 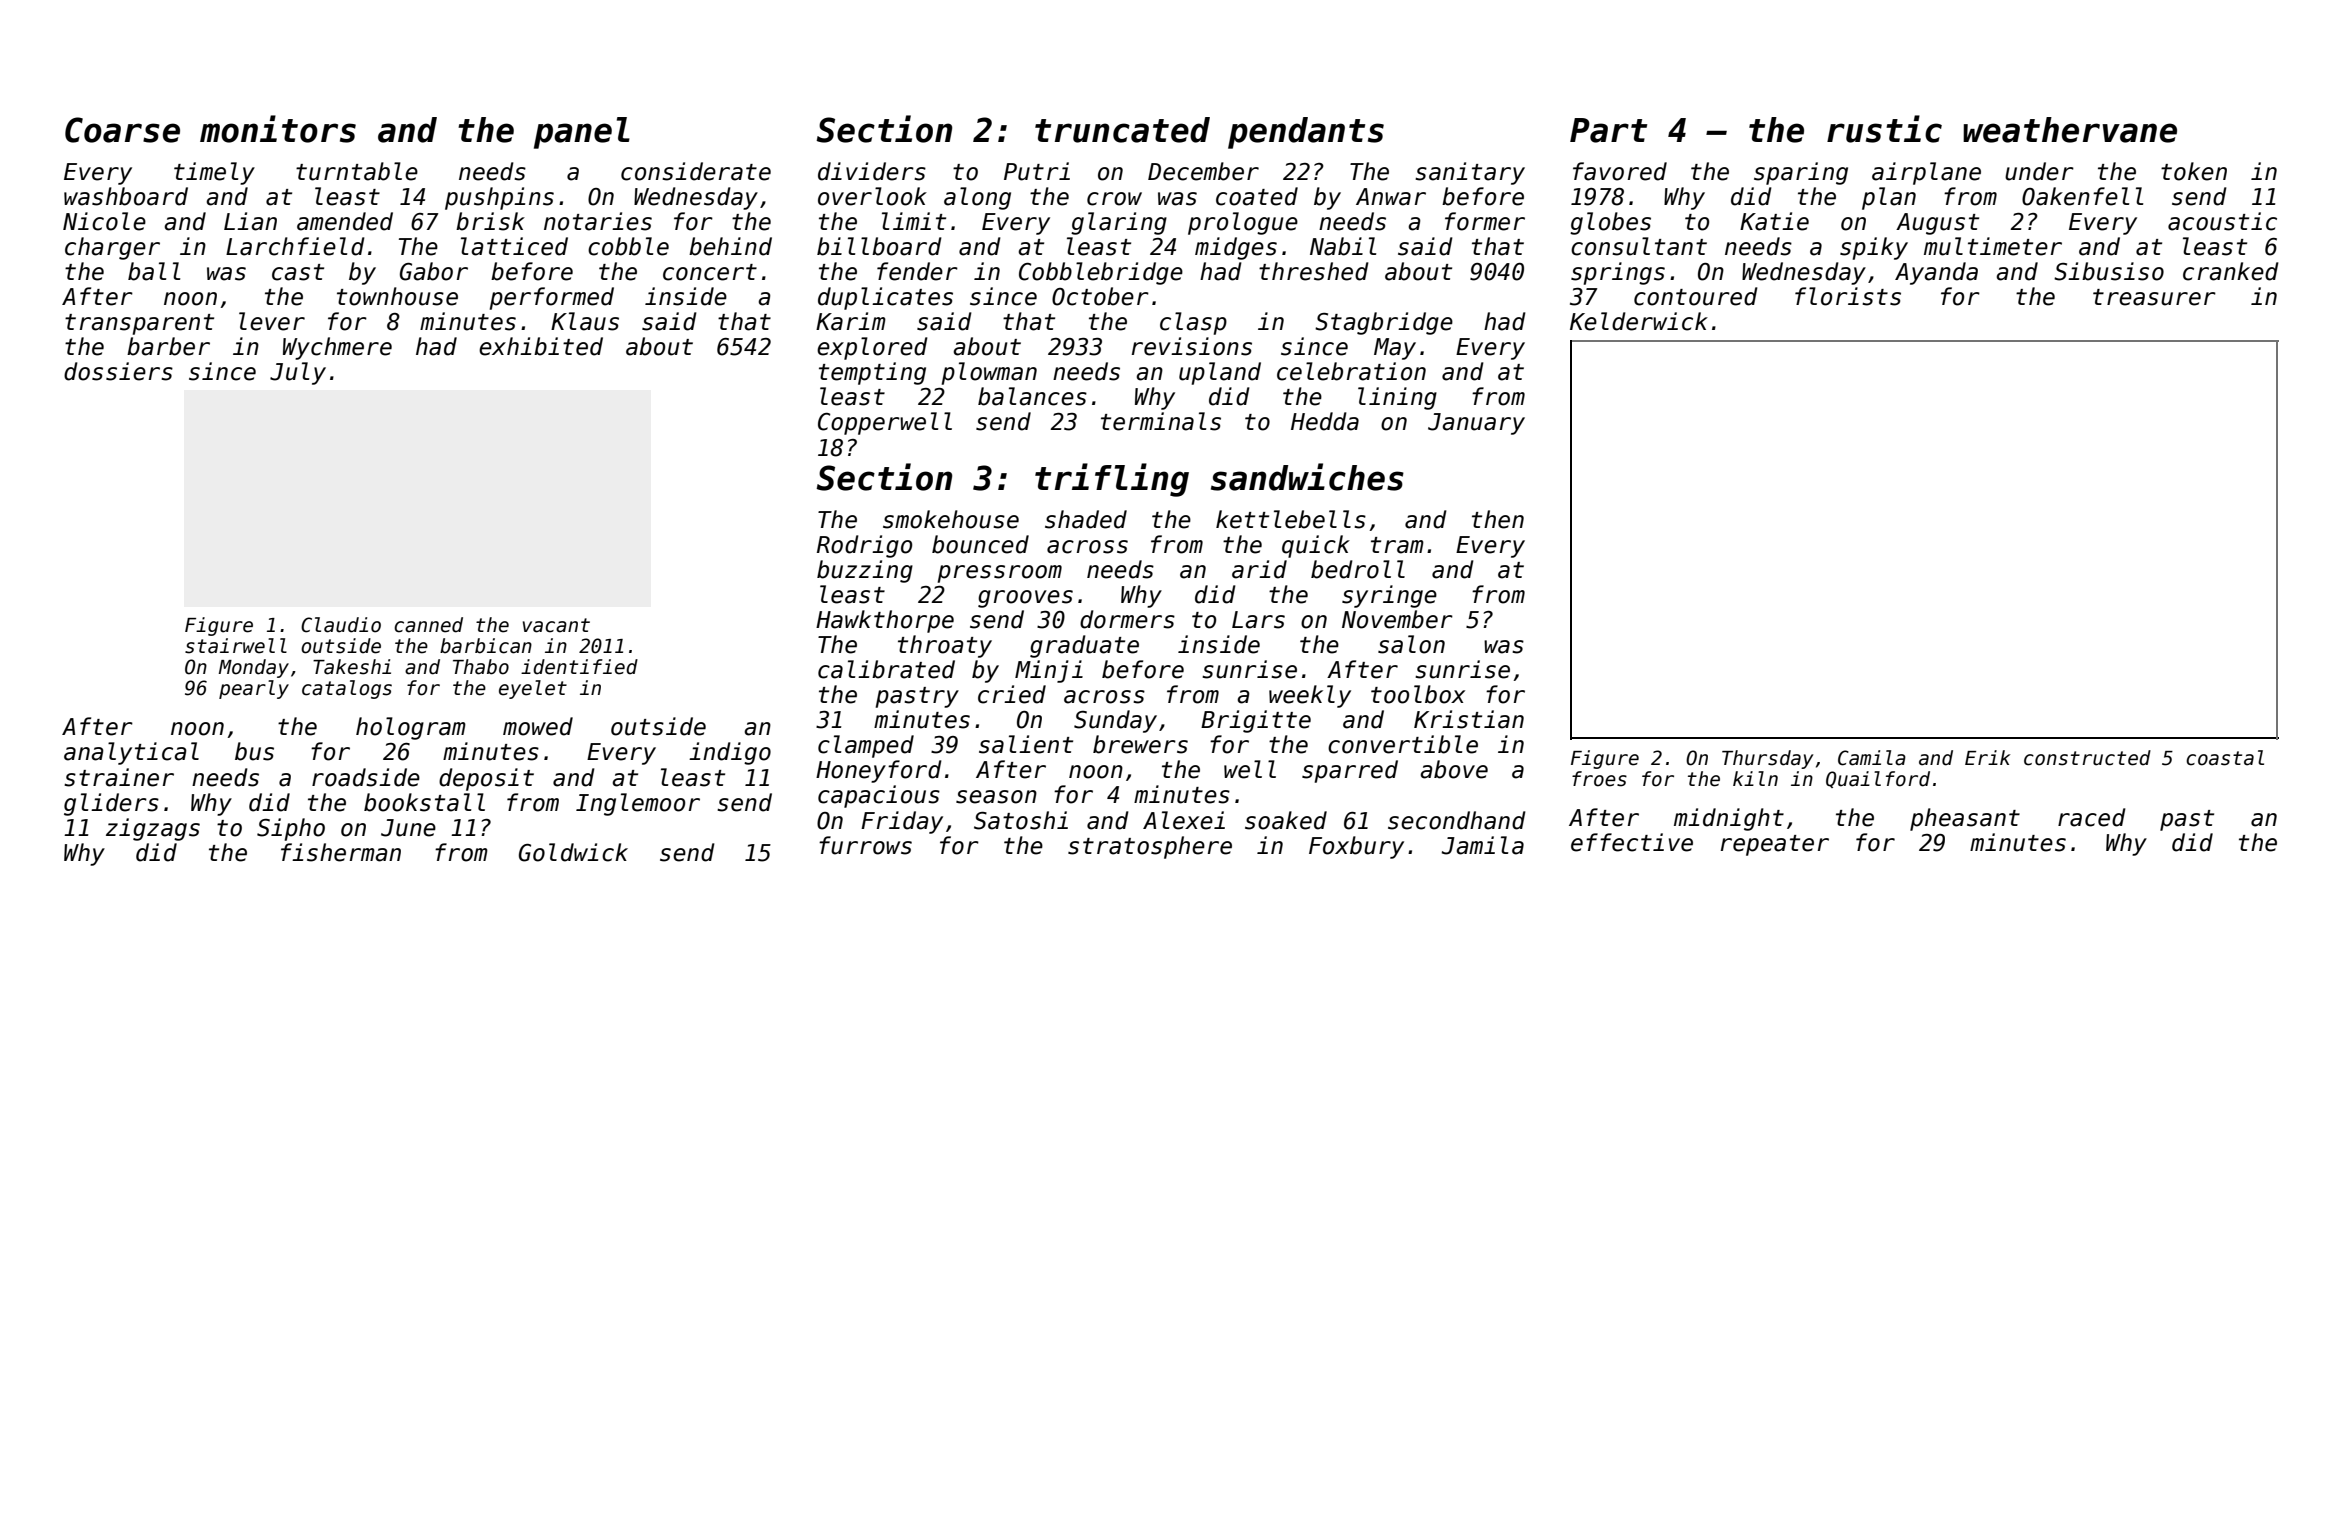 What do you see at coordinates (914, 221) in the screenshot?
I see `limit` at bounding box center [914, 221].
